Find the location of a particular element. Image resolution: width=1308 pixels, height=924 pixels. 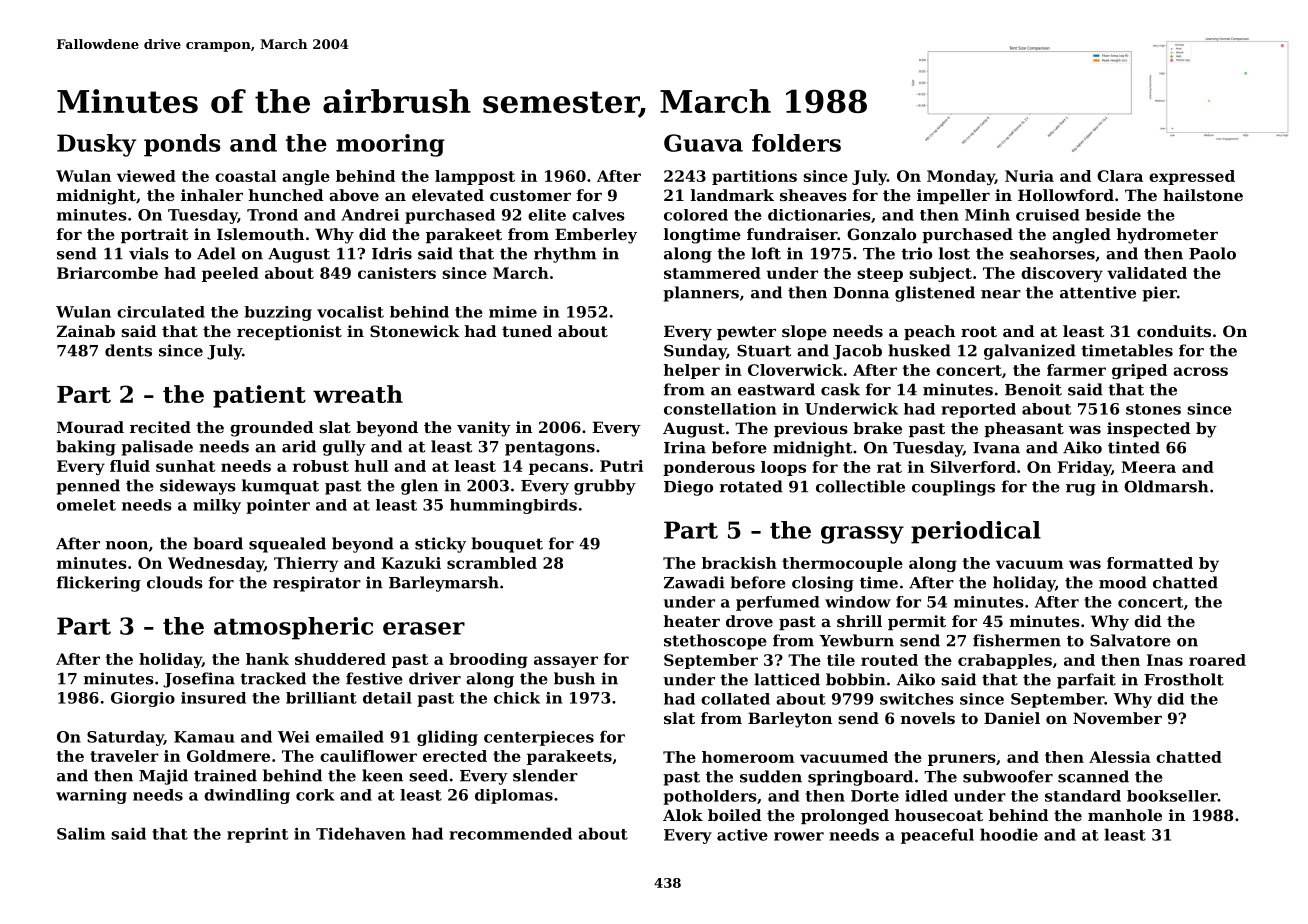

dwindling is located at coordinates (247, 796).
